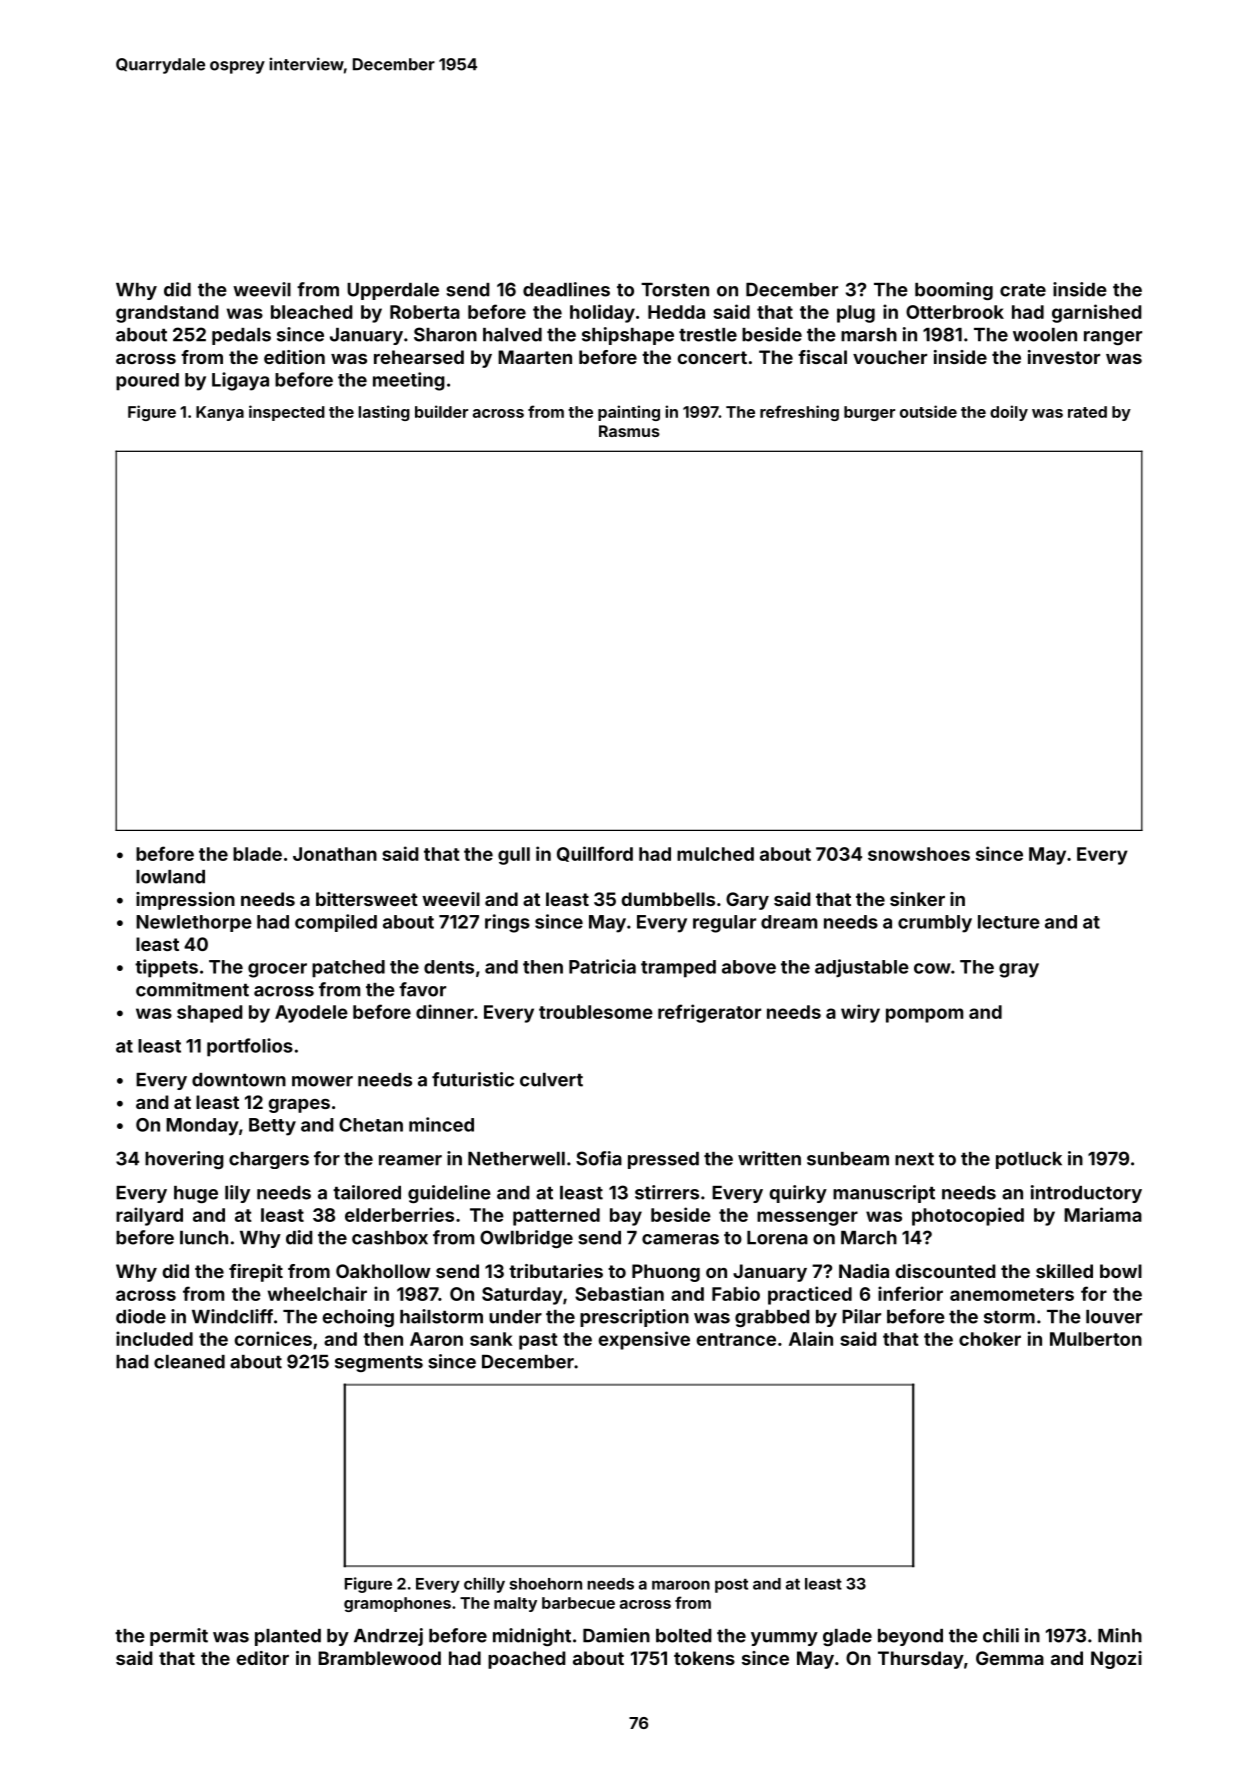  I want to click on doily, so click(1009, 413).
